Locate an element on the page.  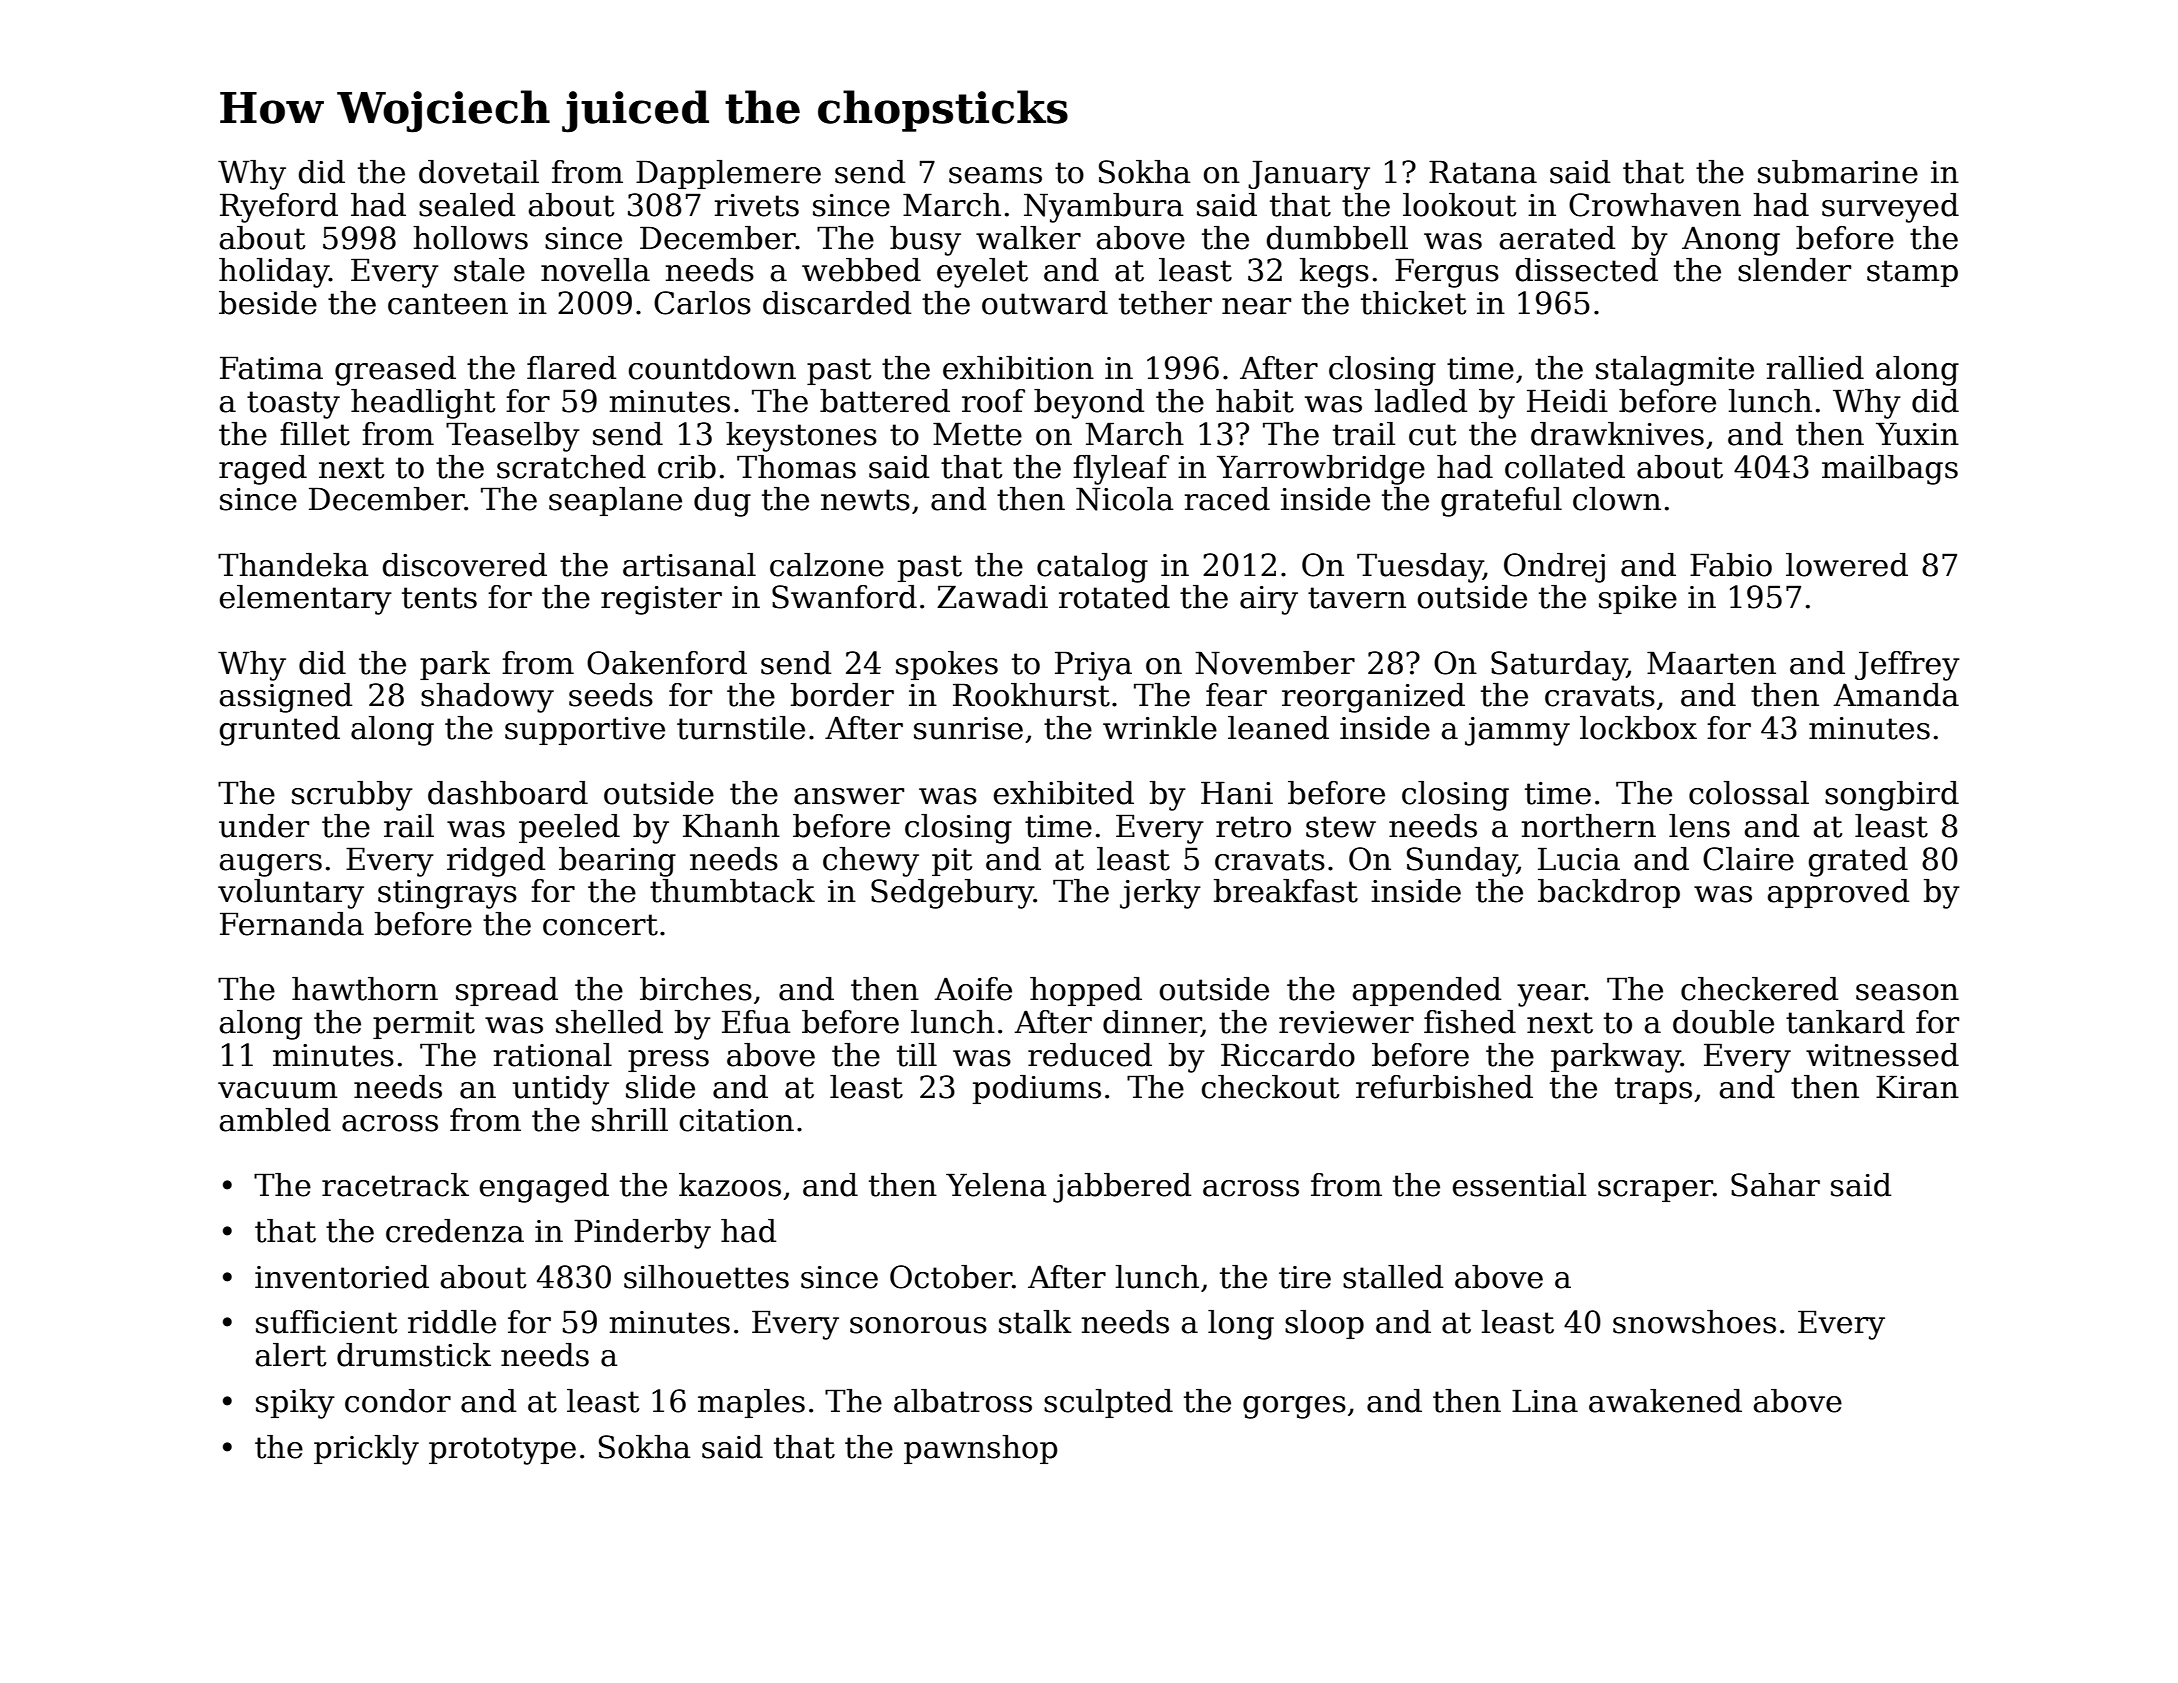
January is located at coordinates (1309, 175).
